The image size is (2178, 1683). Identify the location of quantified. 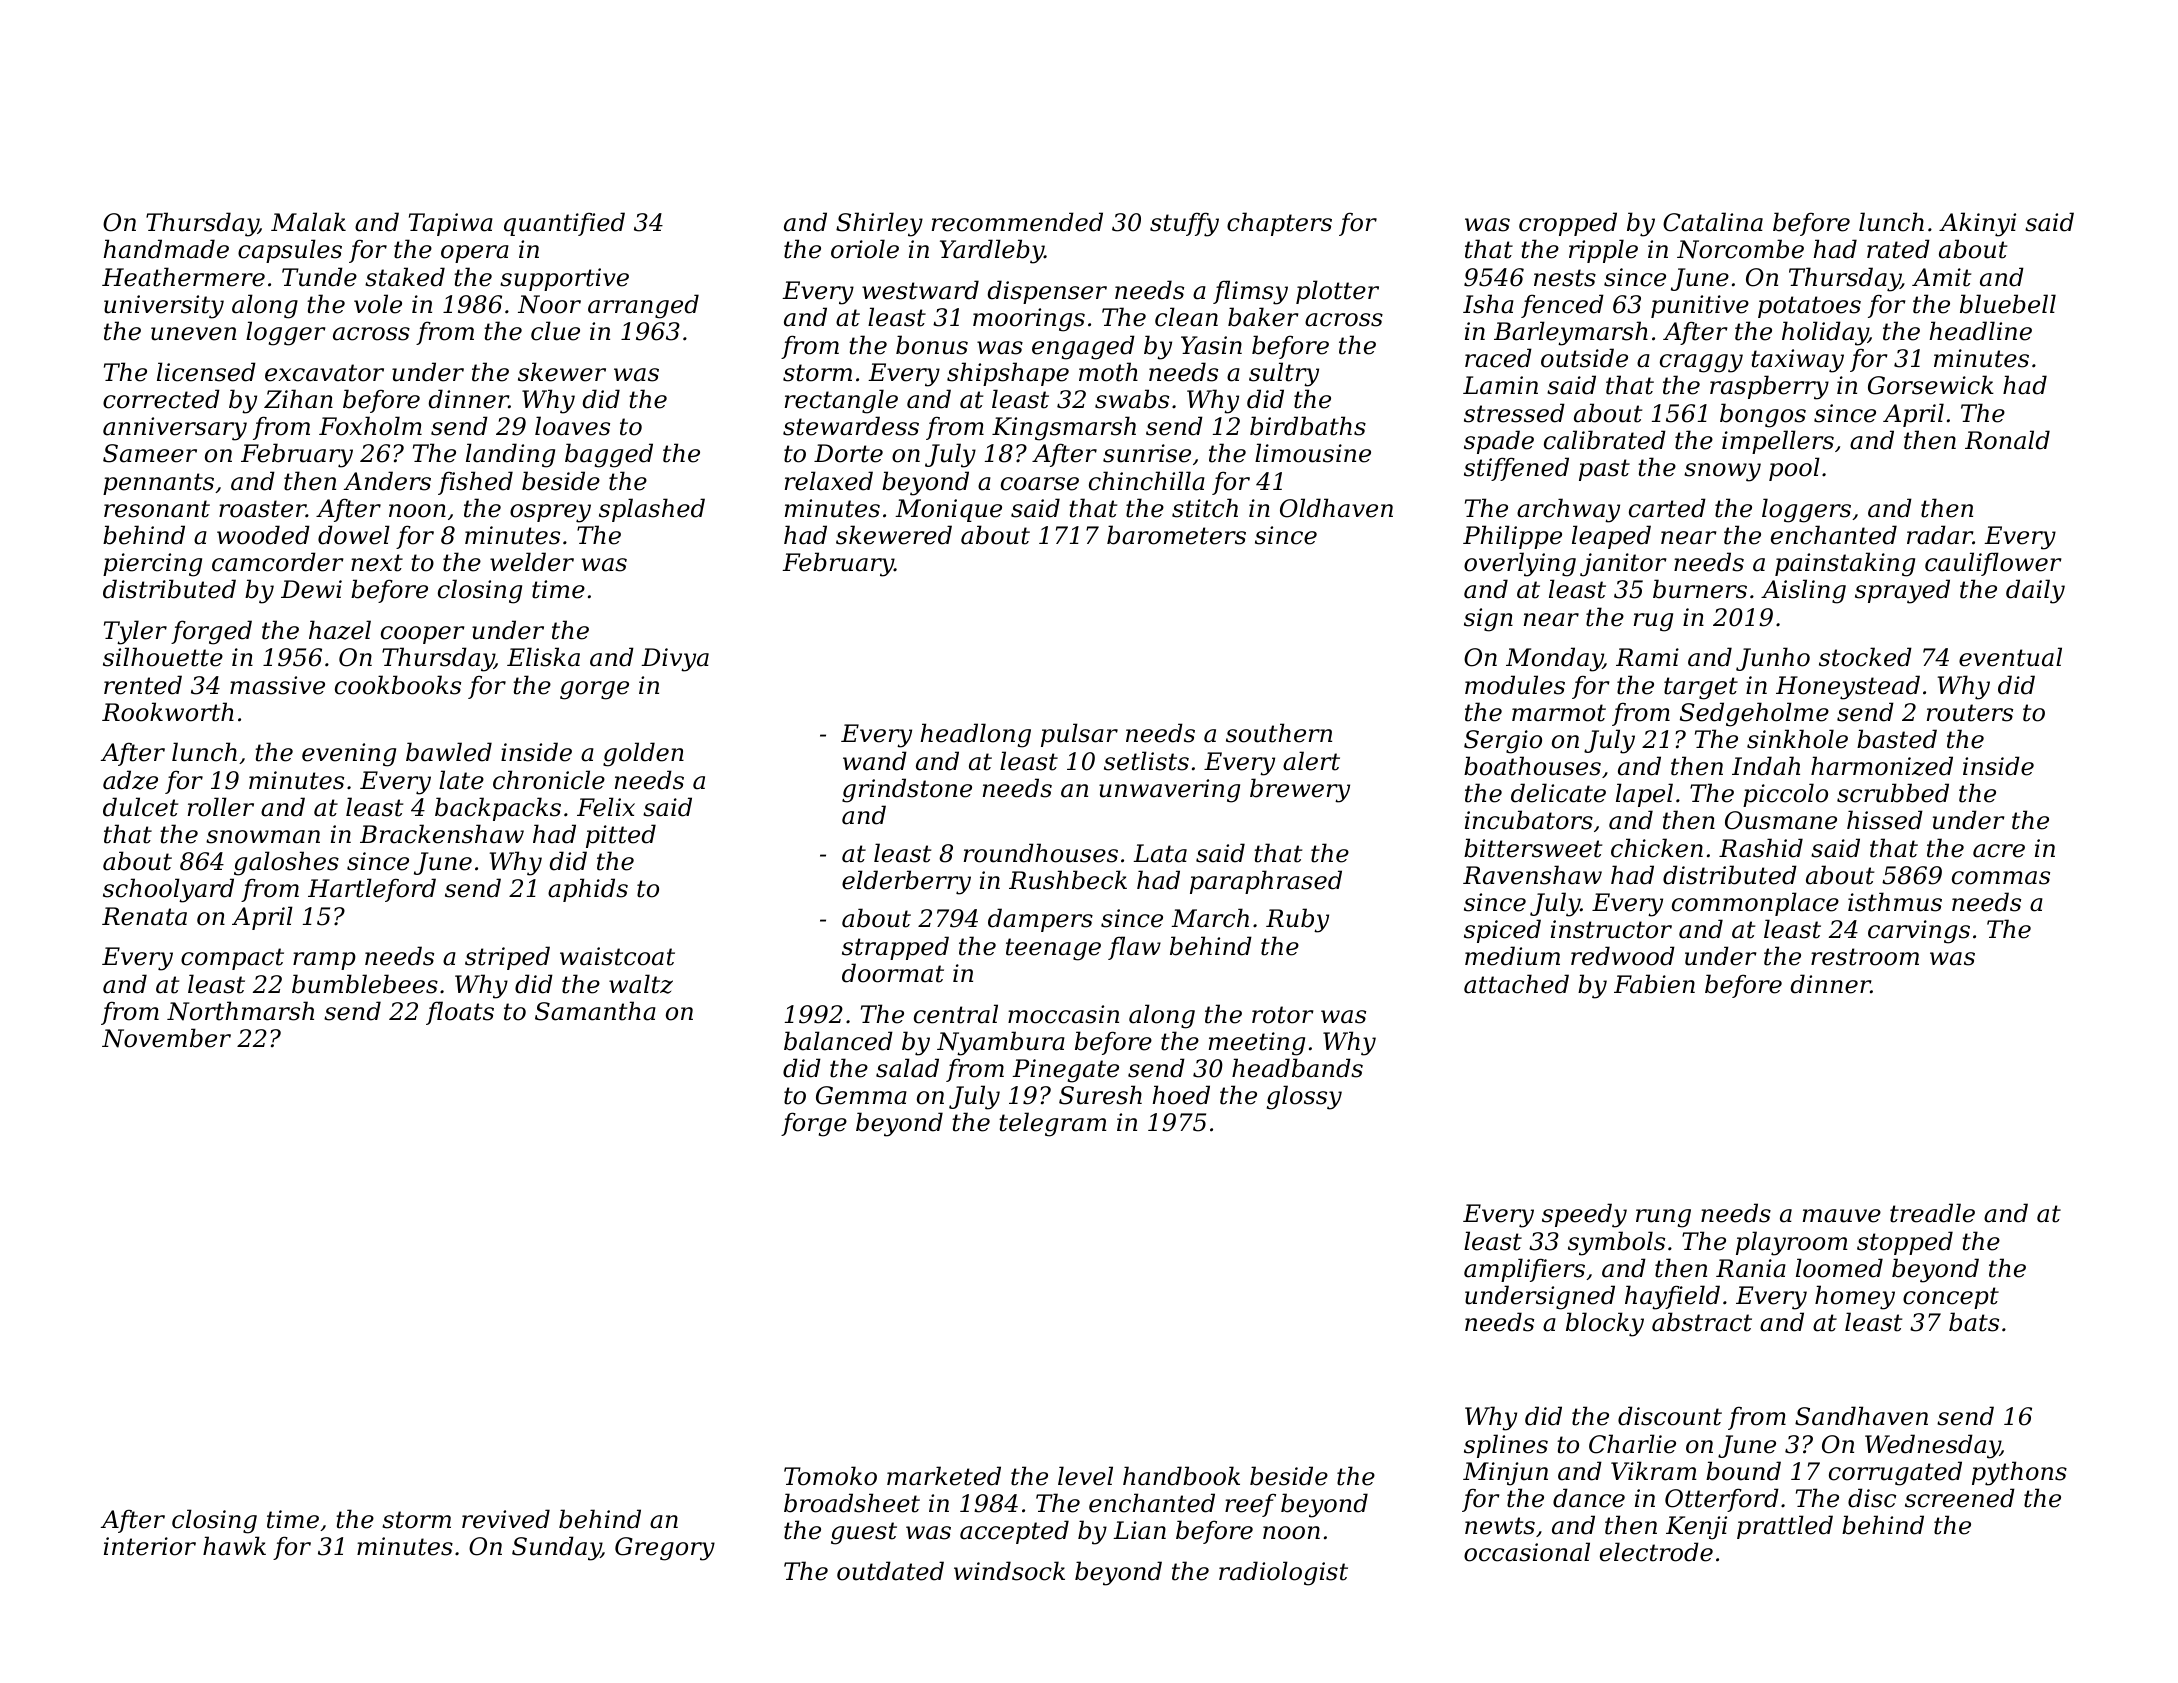
(564, 224).
